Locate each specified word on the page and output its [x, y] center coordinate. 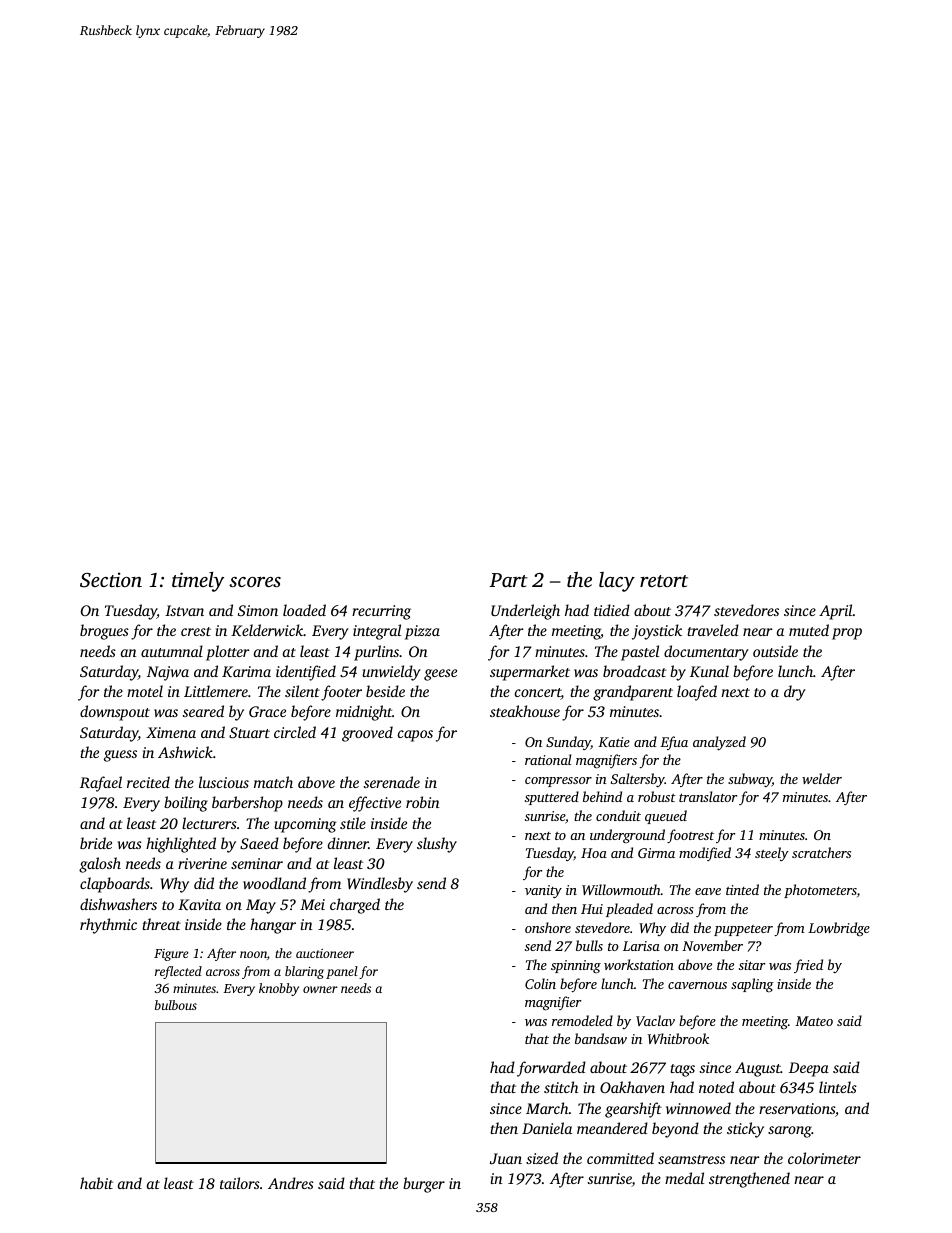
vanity [543, 891]
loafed [697, 693]
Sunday [568, 743]
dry [794, 693]
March [547, 1108]
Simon [258, 610]
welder [822, 778]
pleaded [629, 910]
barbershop [247, 804]
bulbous [176, 1005]
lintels [838, 1087]
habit [96, 1183]
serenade [392, 782]
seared [203, 711]
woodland [274, 883]
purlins [376, 653]
